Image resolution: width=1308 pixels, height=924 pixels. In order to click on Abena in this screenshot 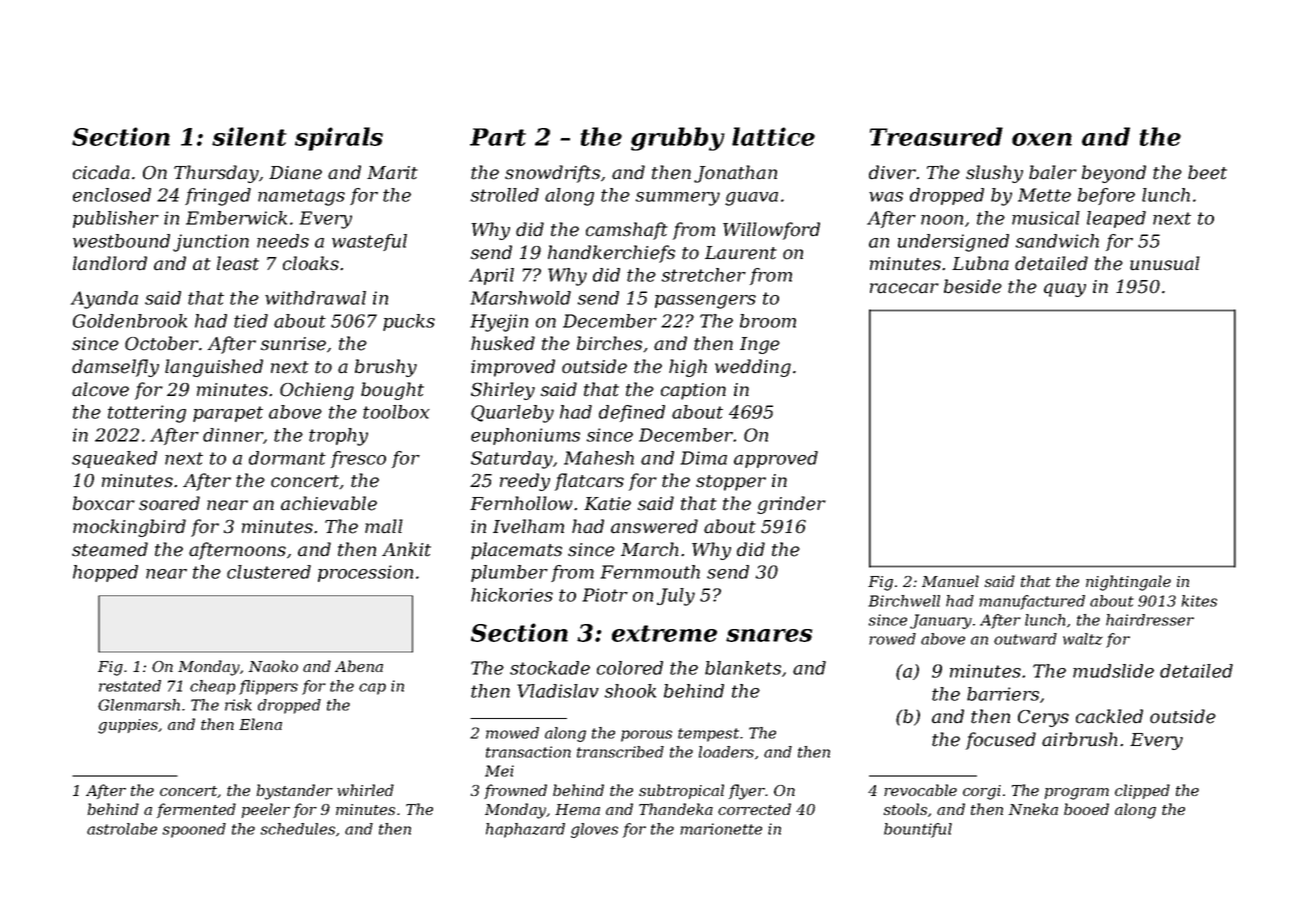, I will do `click(359, 666)`.
